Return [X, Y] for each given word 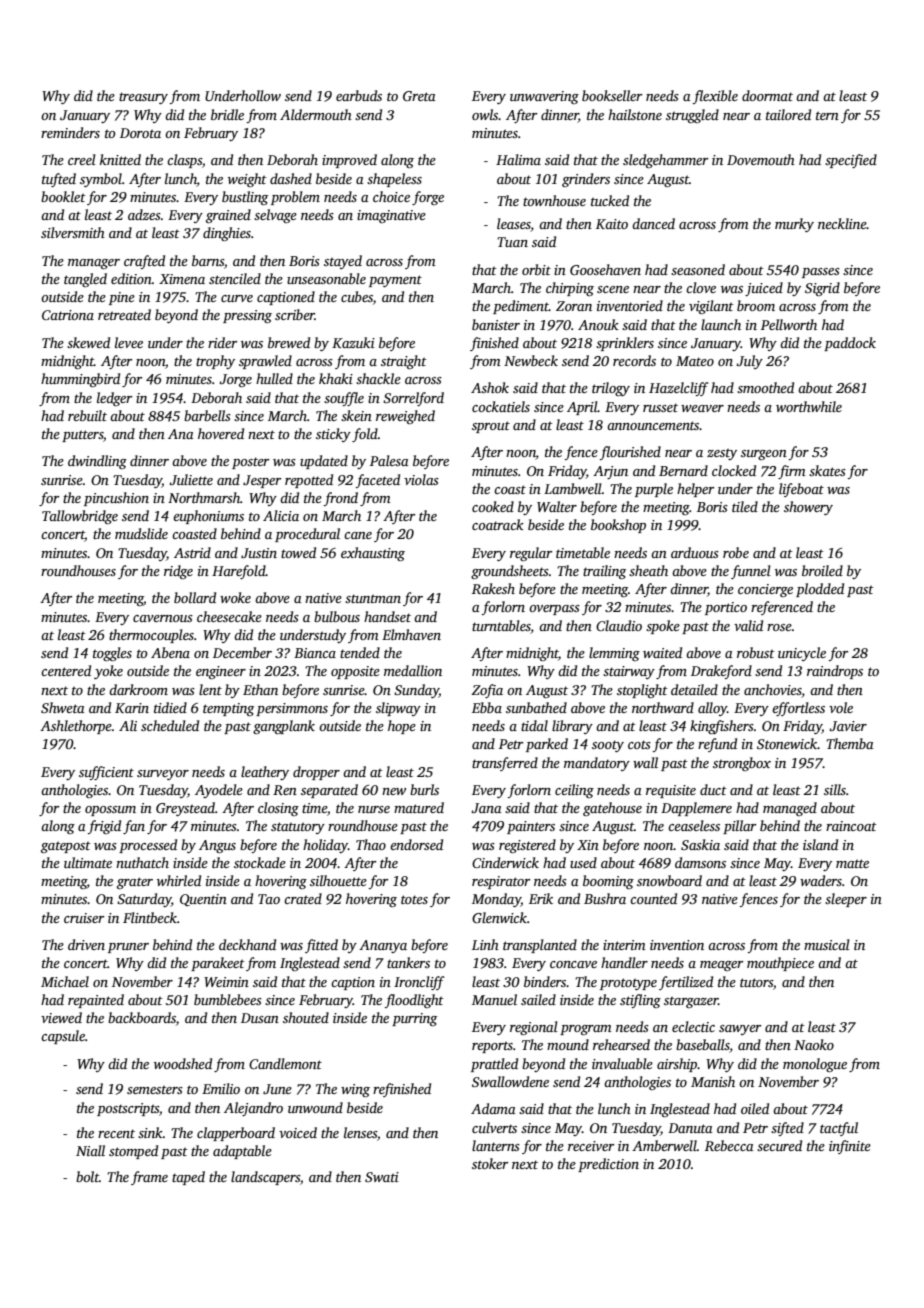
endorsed [416, 844]
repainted [96, 1001]
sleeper [846, 900]
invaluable [622, 1063]
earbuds [359, 95]
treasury [143, 98]
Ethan [260, 689]
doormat [767, 95]
